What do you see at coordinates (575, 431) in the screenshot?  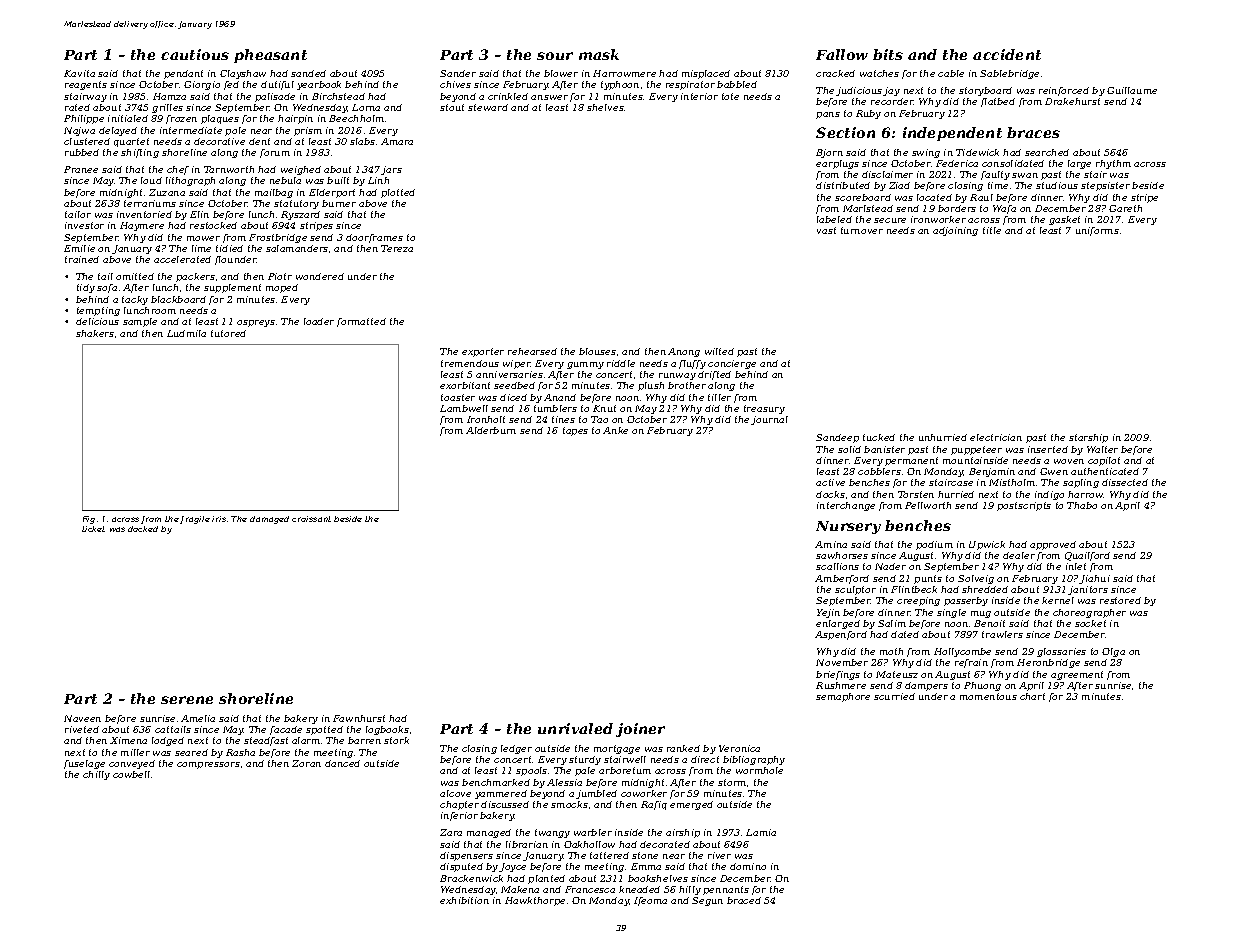 I see `tapes` at bounding box center [575, 431].
